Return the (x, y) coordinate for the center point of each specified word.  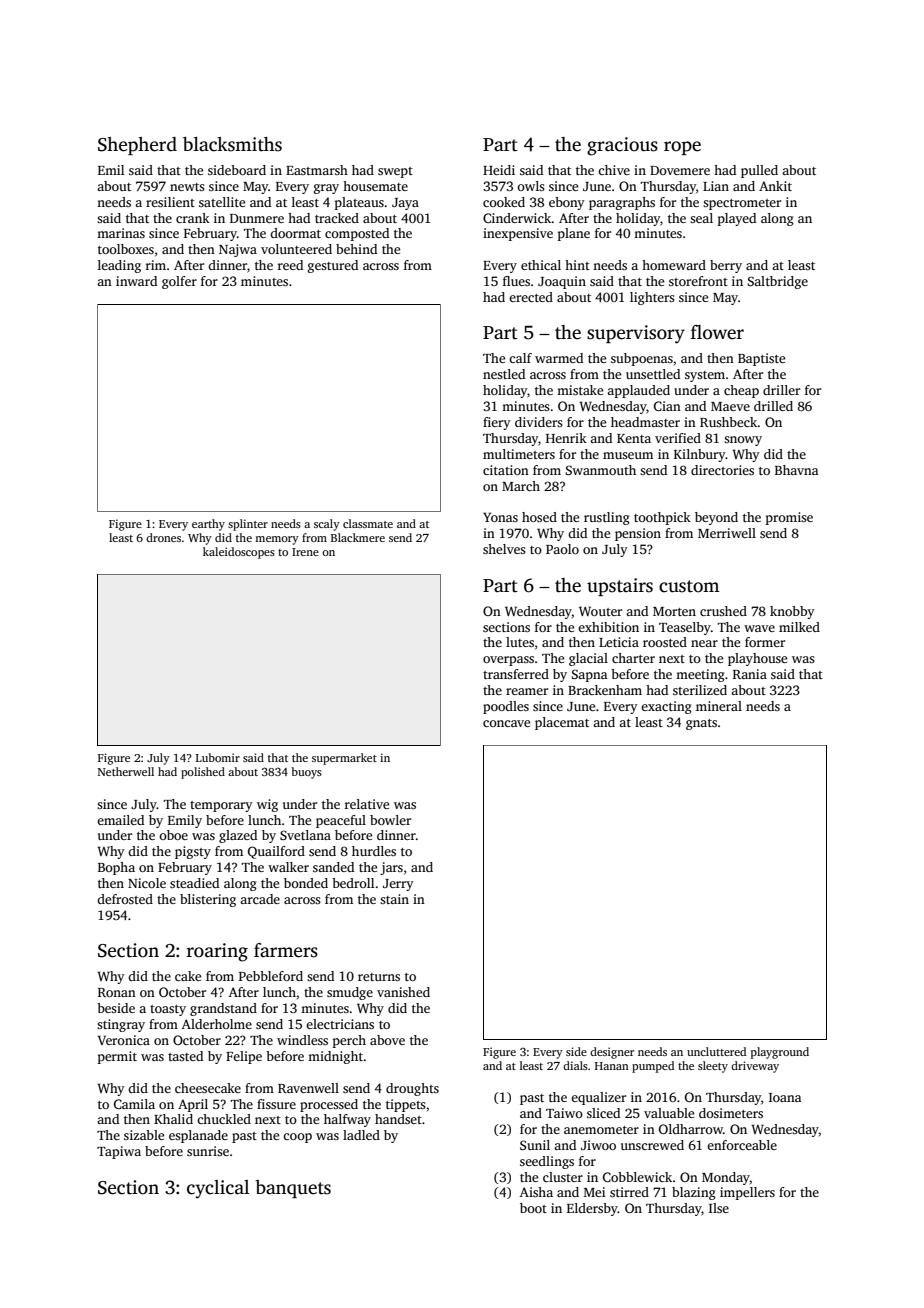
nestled (504, 374)
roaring (217, 952)
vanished (403, 992)
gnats (701, 724)
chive (614, 170)
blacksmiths (232, 144)
